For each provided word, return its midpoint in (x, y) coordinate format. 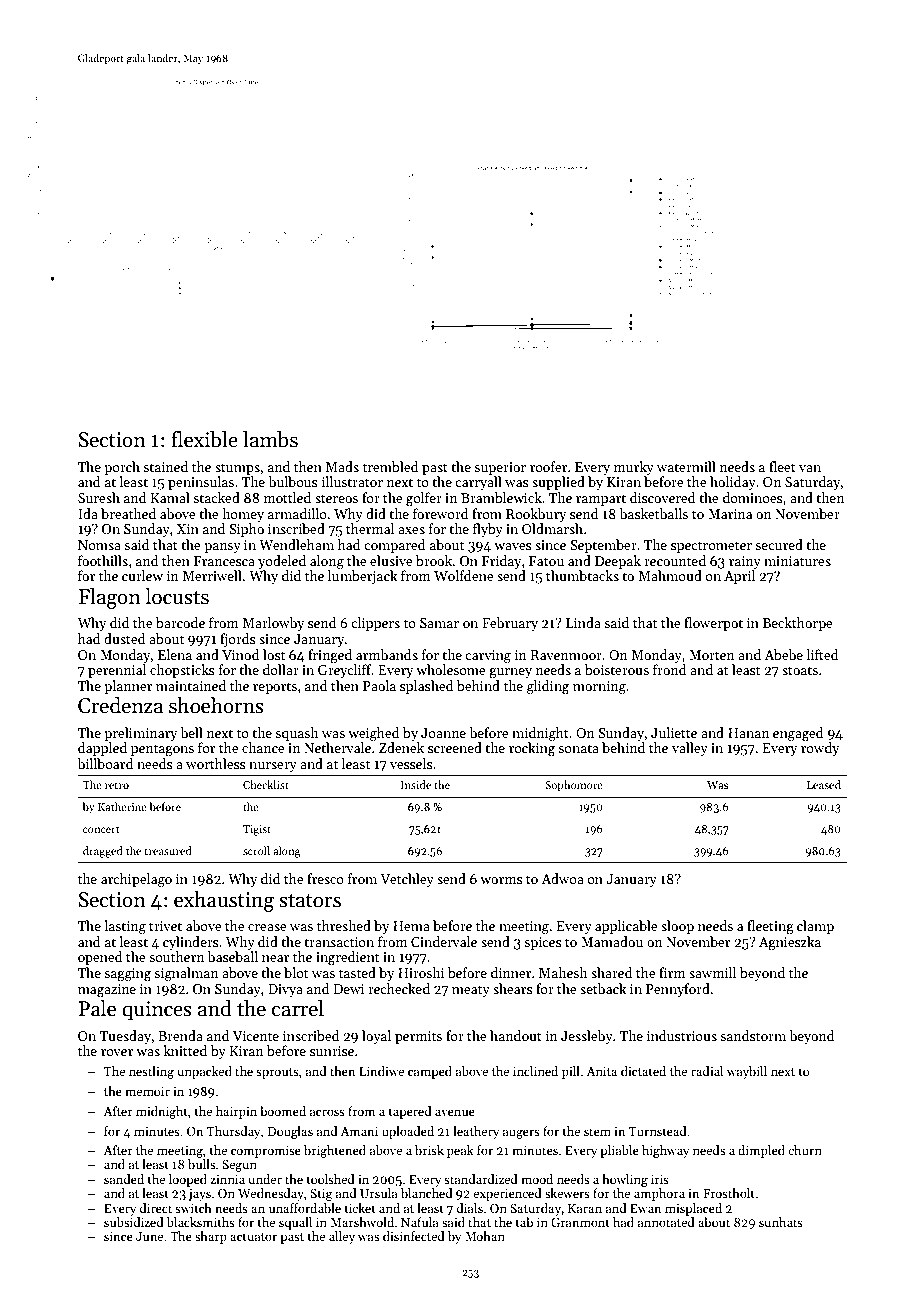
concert (101, 829)
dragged (103, 852)
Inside (416, 784)
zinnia (227, 1179)
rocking (532, 749)
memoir (147, 1091)
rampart (601, 500)
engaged (798, 734)
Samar (439, 623)
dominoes (753, 497)
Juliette (674, 732)
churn (805, 1150)
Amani (359, 1131)
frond (670, 669)
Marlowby (273, 624)
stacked (216, 497)
